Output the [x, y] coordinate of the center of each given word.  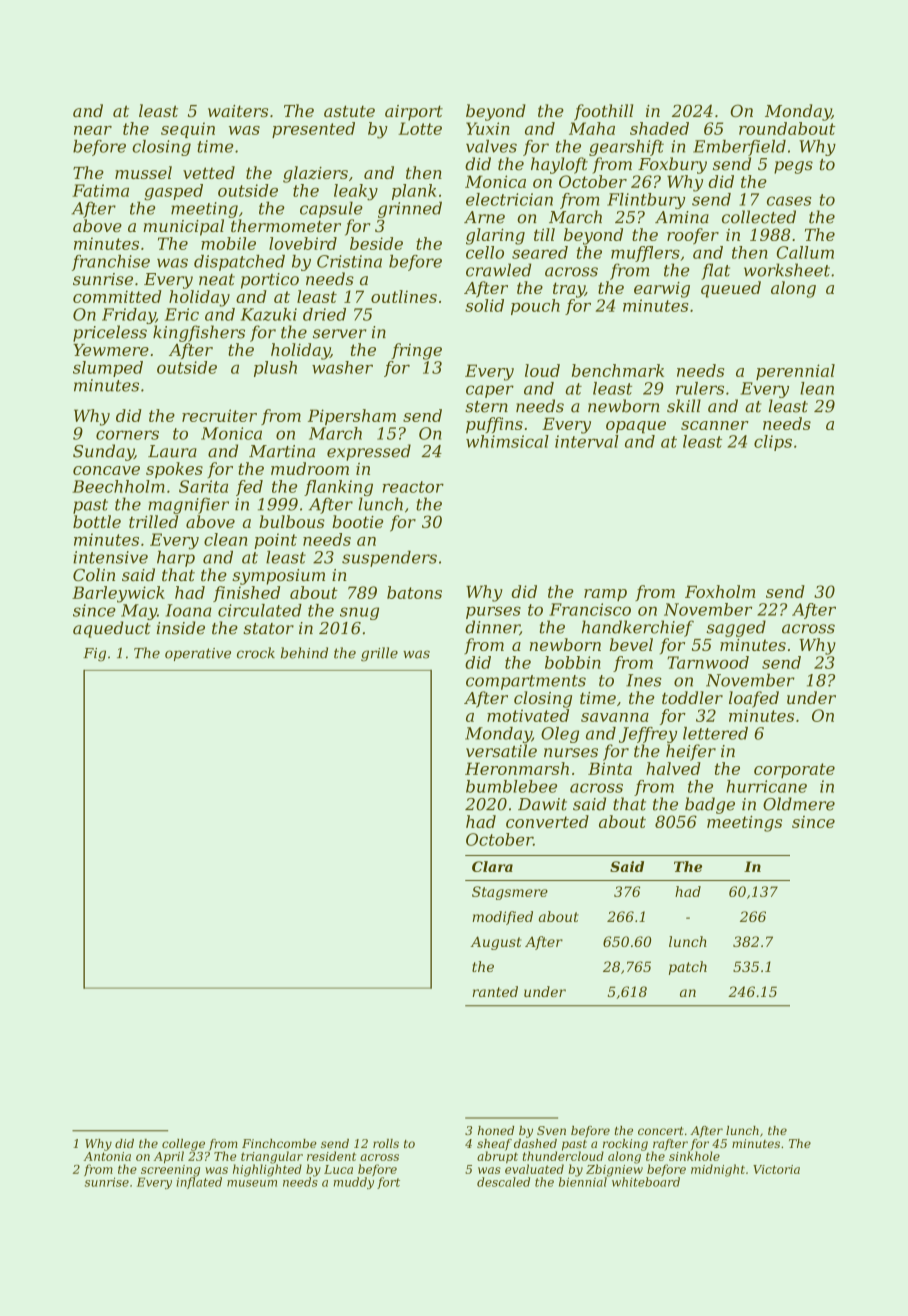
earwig [662, 290]
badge [710, 805]
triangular [272, 1157]
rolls [386, 1143]
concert [661, 1131]
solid [484, 305]
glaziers [315, 174]
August [496, 943]
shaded [659, 128]
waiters [238, 111]
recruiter [219, 415]
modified [502, 918]
